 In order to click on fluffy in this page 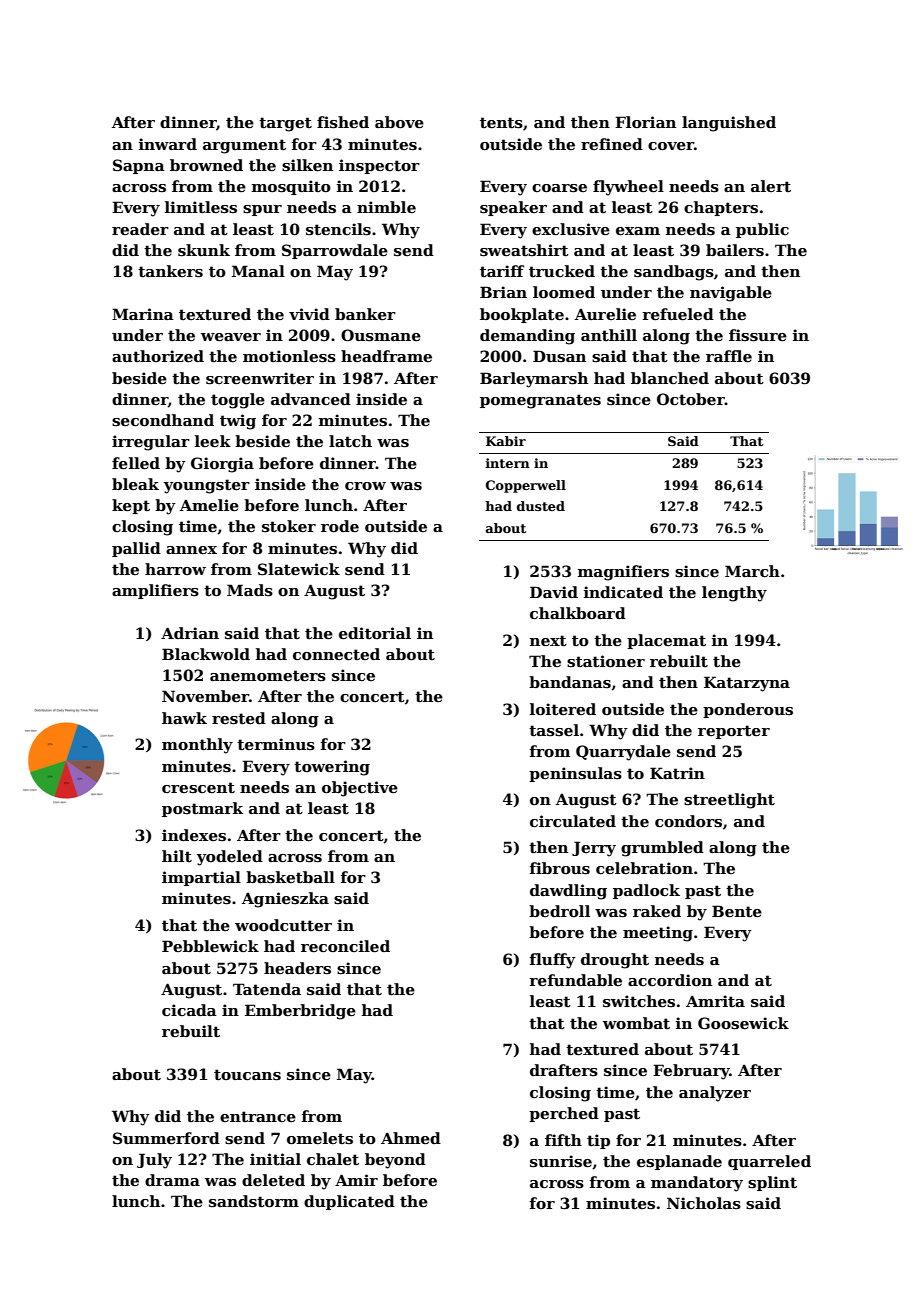, I will do `click(552, 961)`.
